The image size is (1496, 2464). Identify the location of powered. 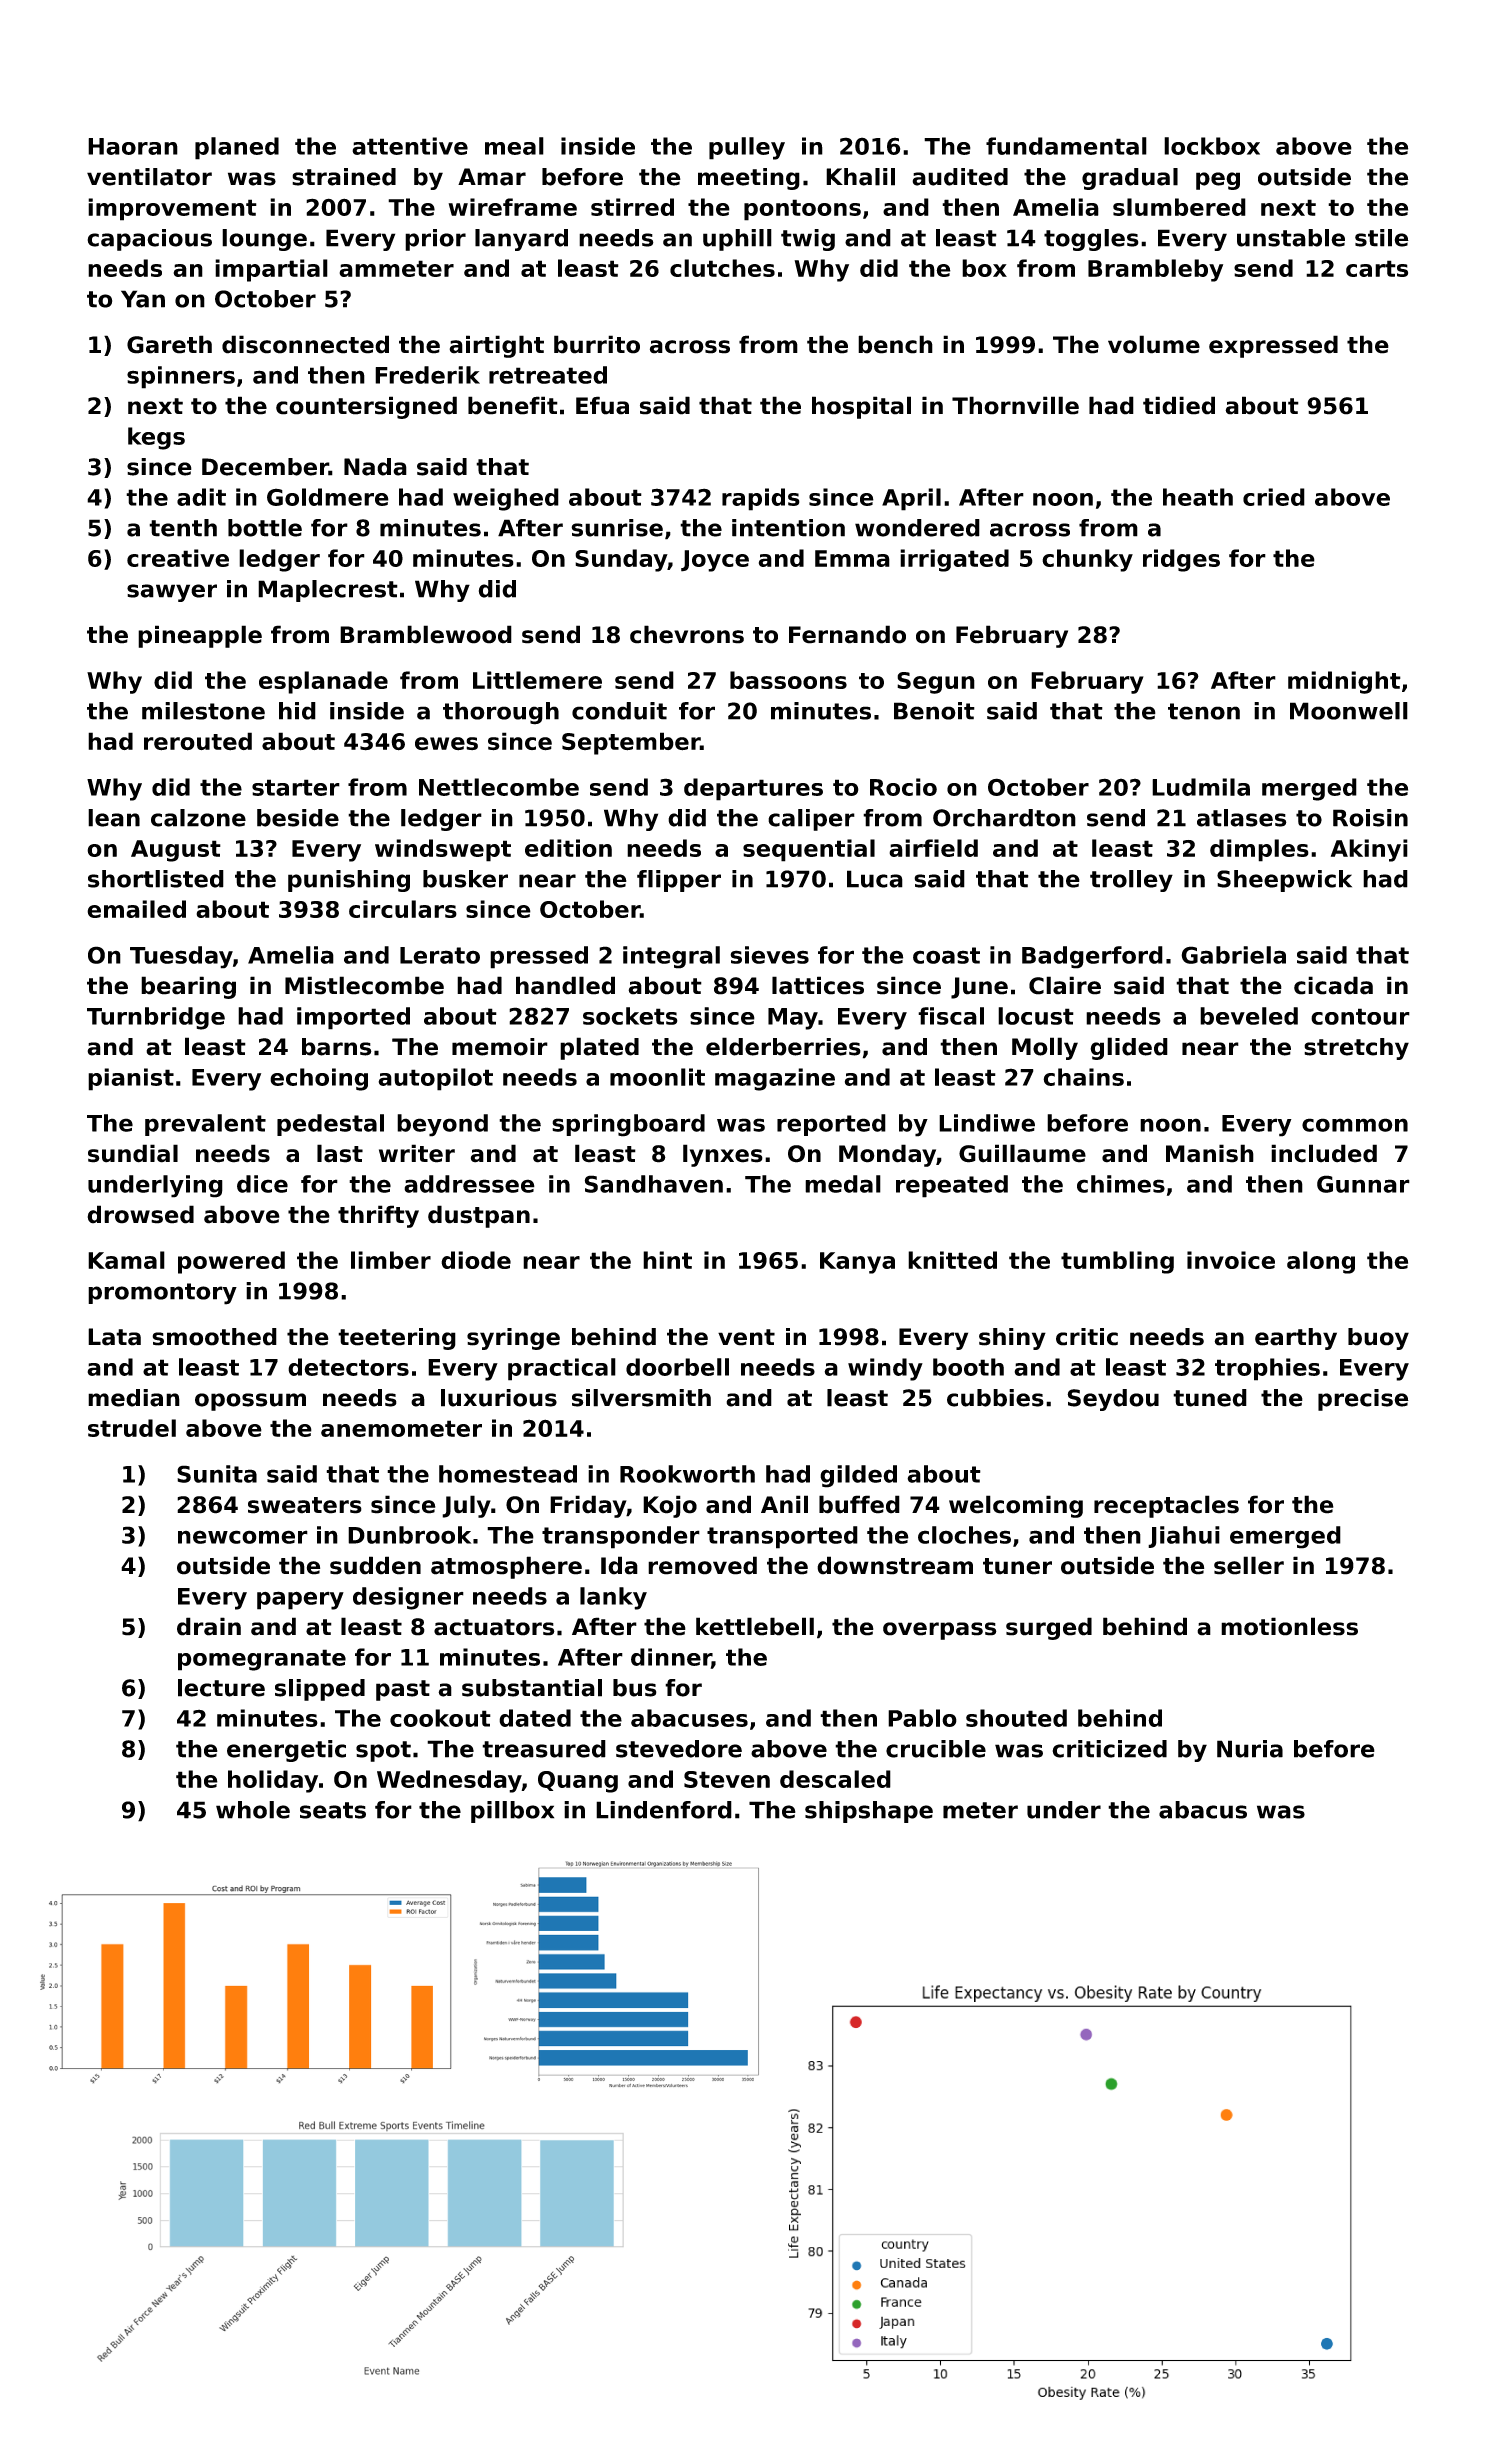
(231, 1262).
